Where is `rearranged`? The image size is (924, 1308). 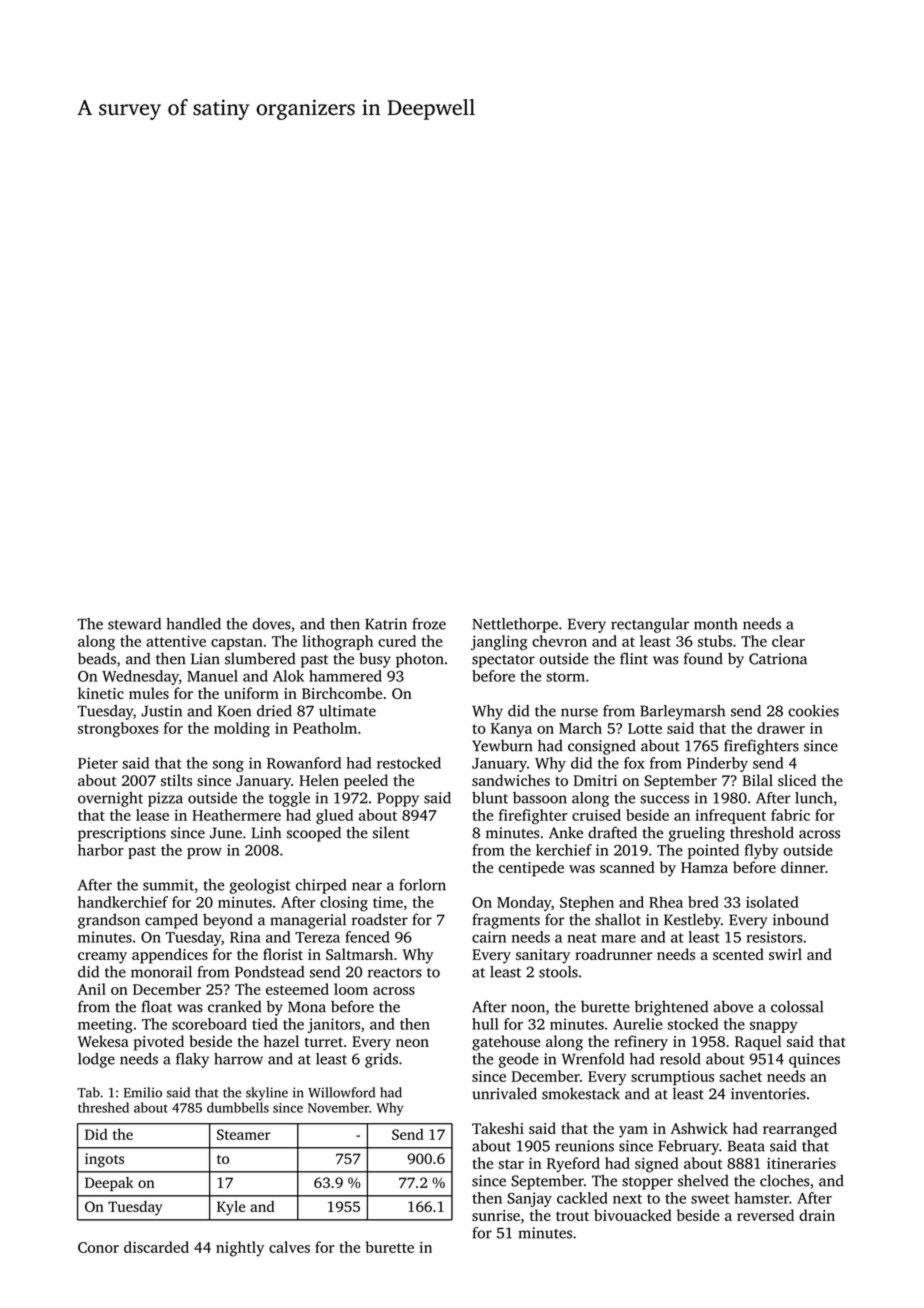 rearranged is located at coordinates (800, 1130).
